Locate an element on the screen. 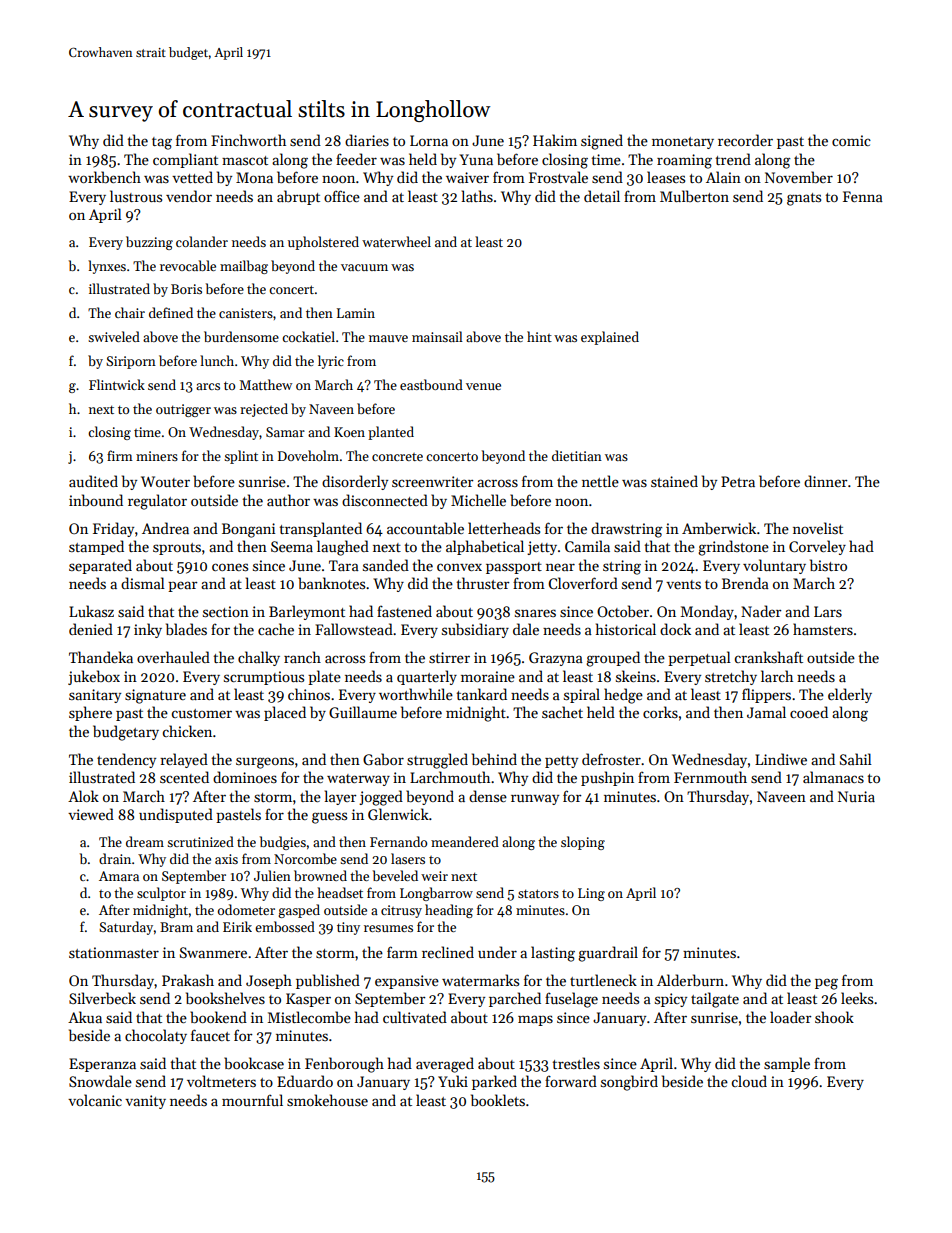  smokehouse is located at coordinates (327, 1100).
